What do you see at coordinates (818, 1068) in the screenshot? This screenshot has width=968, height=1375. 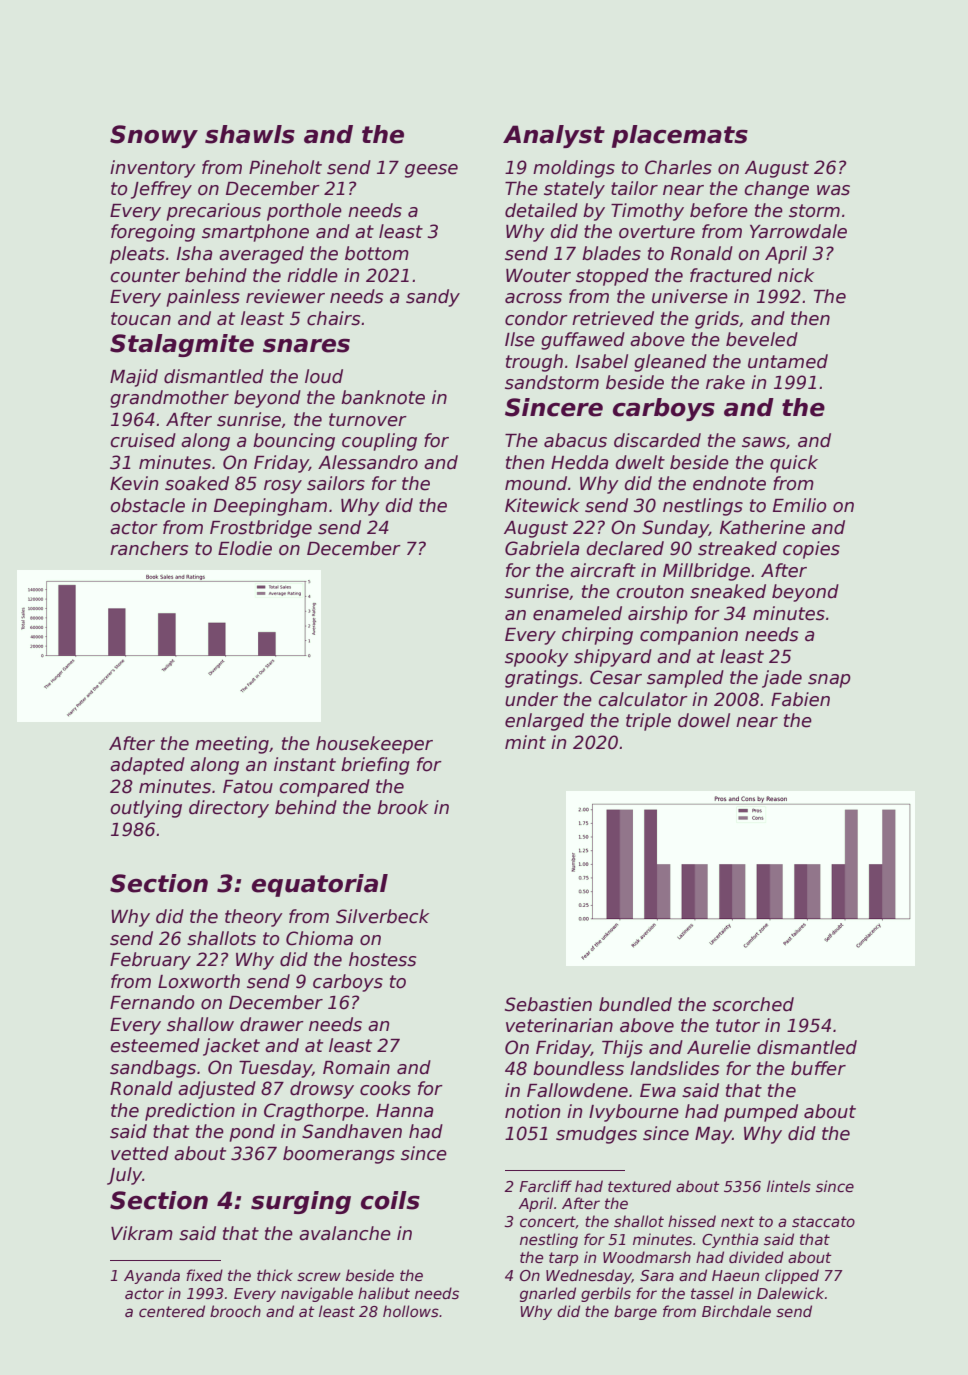 I see `buffer` at bounding box center [818, 1068].
